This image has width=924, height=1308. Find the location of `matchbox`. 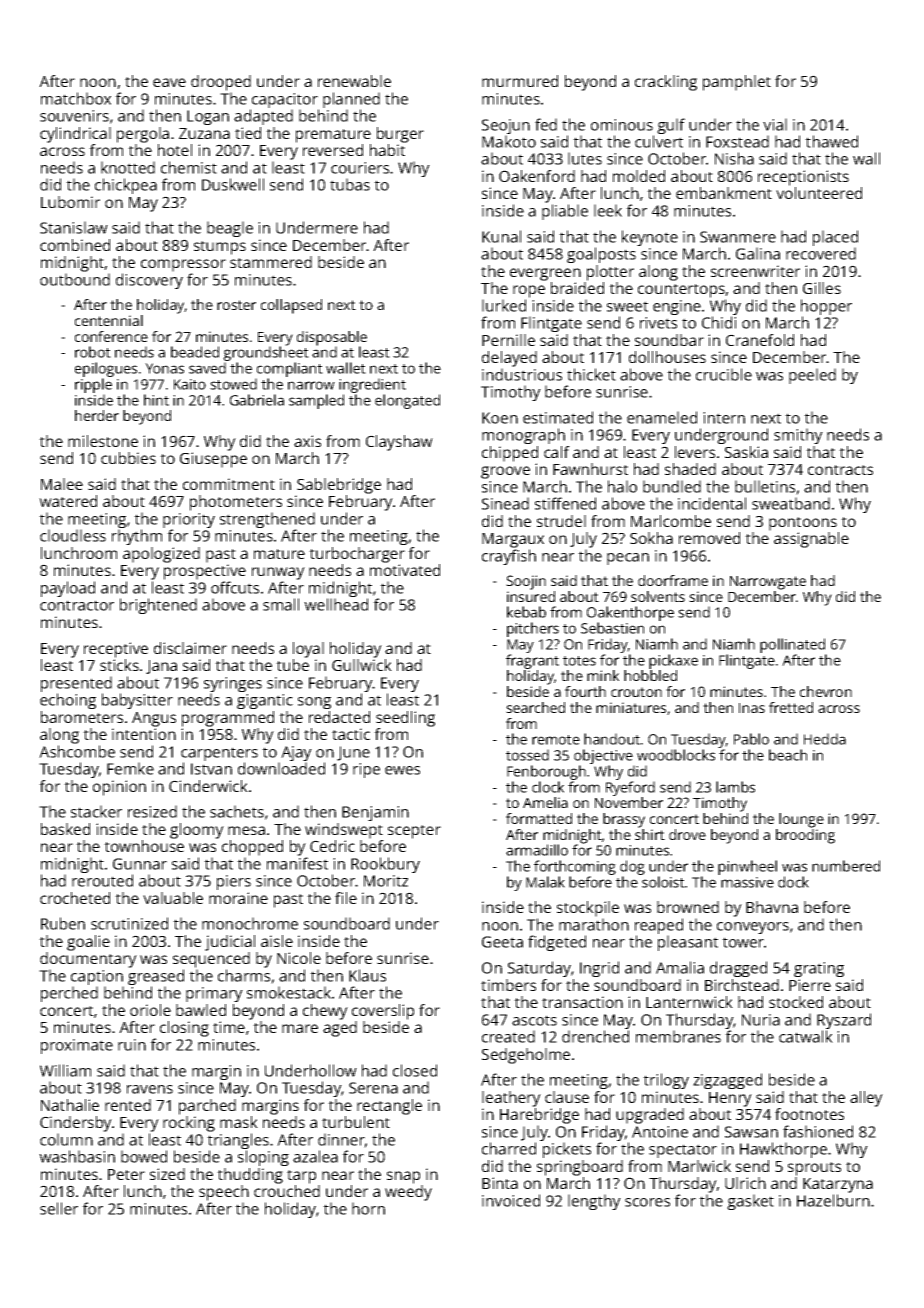

matchbox is located at coordinates (76, 98).
